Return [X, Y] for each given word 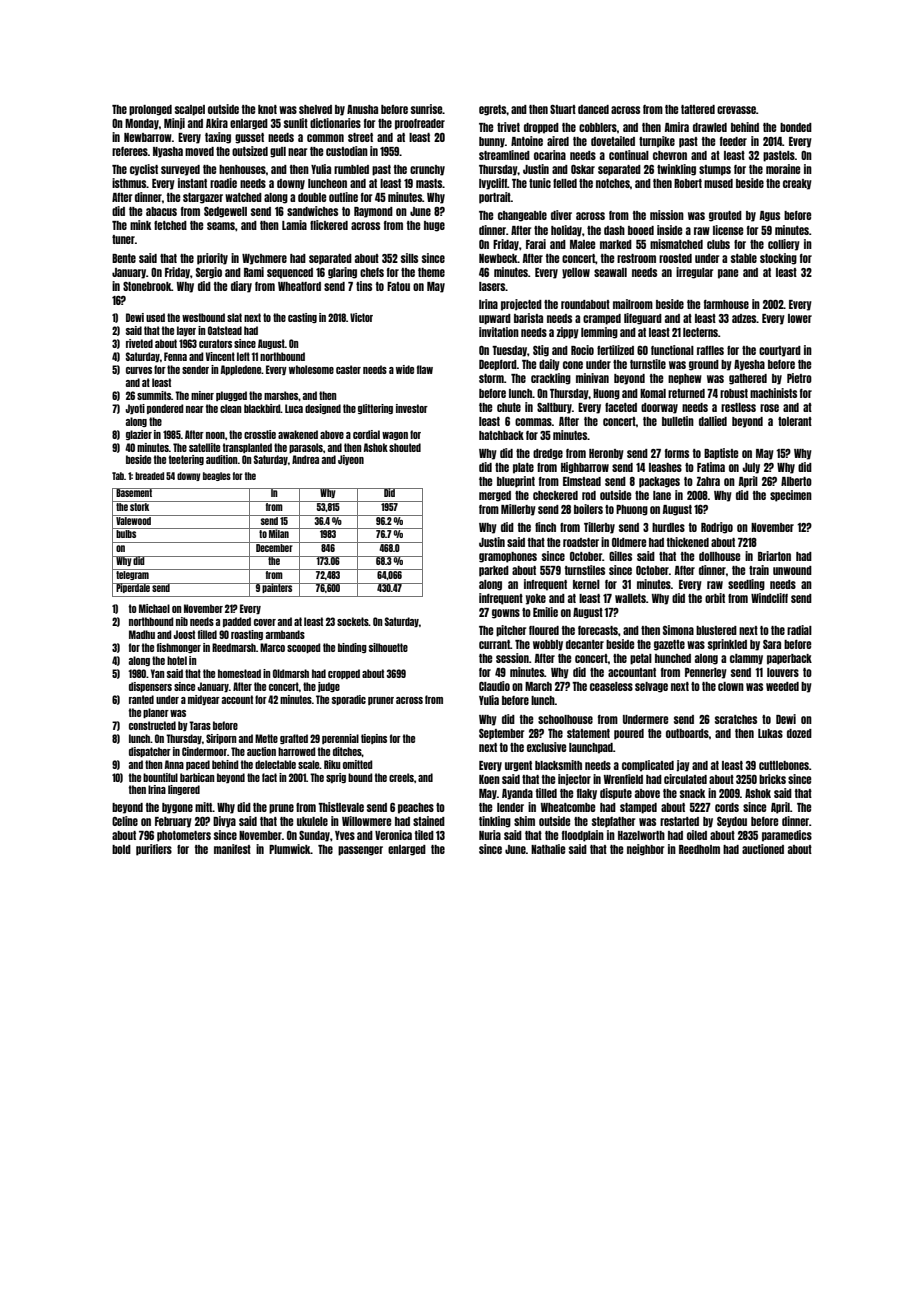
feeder [733, 141]
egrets [492, 110]
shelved [315, 109]
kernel [586, 584]
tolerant [795, 421]
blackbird [262, 408]
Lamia [294, 225]
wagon [395, 436]
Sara [772, 644]
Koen [489, 779]
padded [237, 622]
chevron [670, 155]
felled [565, 183]
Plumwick [290, 849]
